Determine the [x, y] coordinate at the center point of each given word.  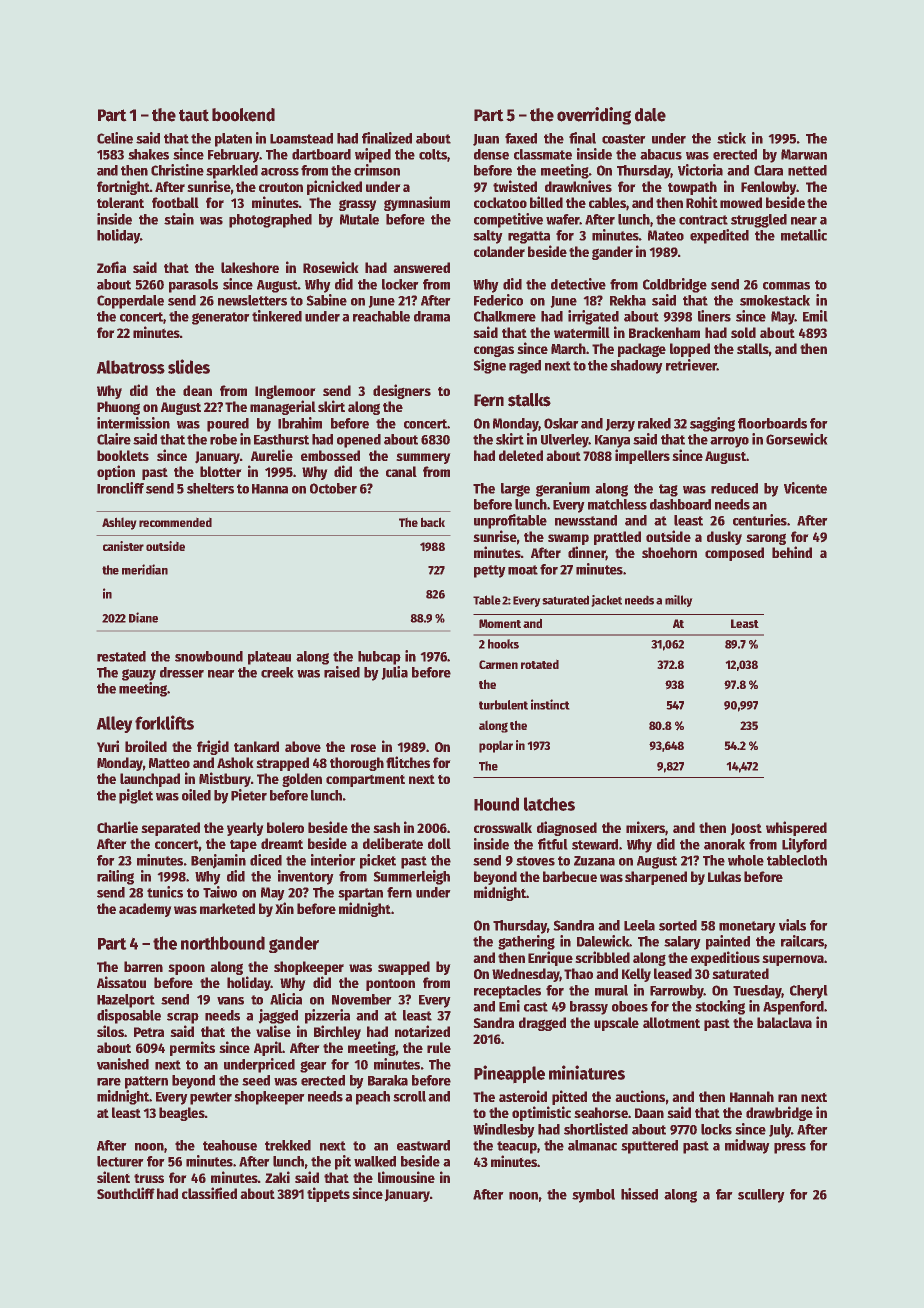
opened [359, 441]
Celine [115, 138]
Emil [815, 316]
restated [121, 656]
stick [731, 138]
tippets [328, 1194]
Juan [486, 140]
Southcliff [126, 1193]
